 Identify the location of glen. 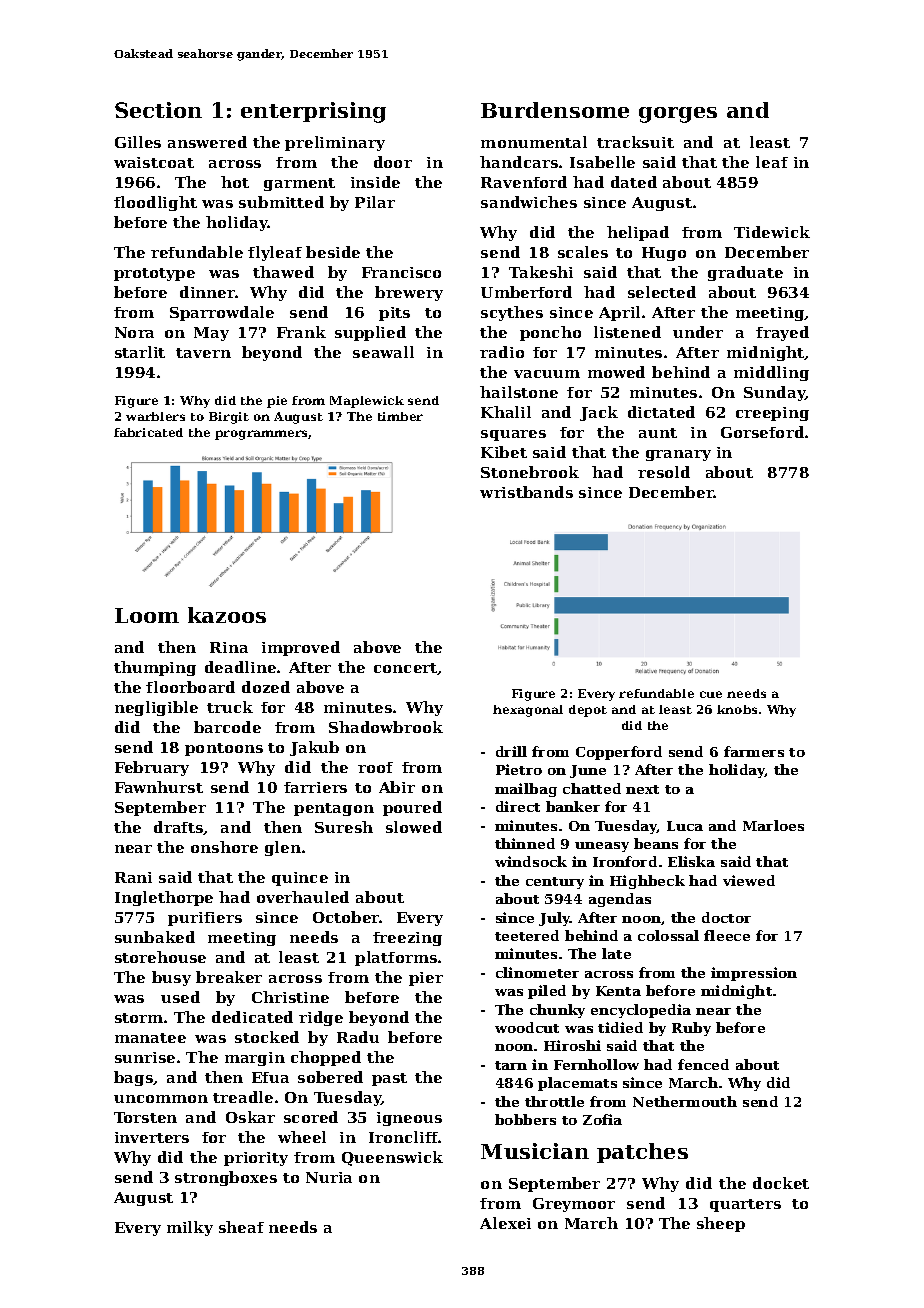
(283, 848).
